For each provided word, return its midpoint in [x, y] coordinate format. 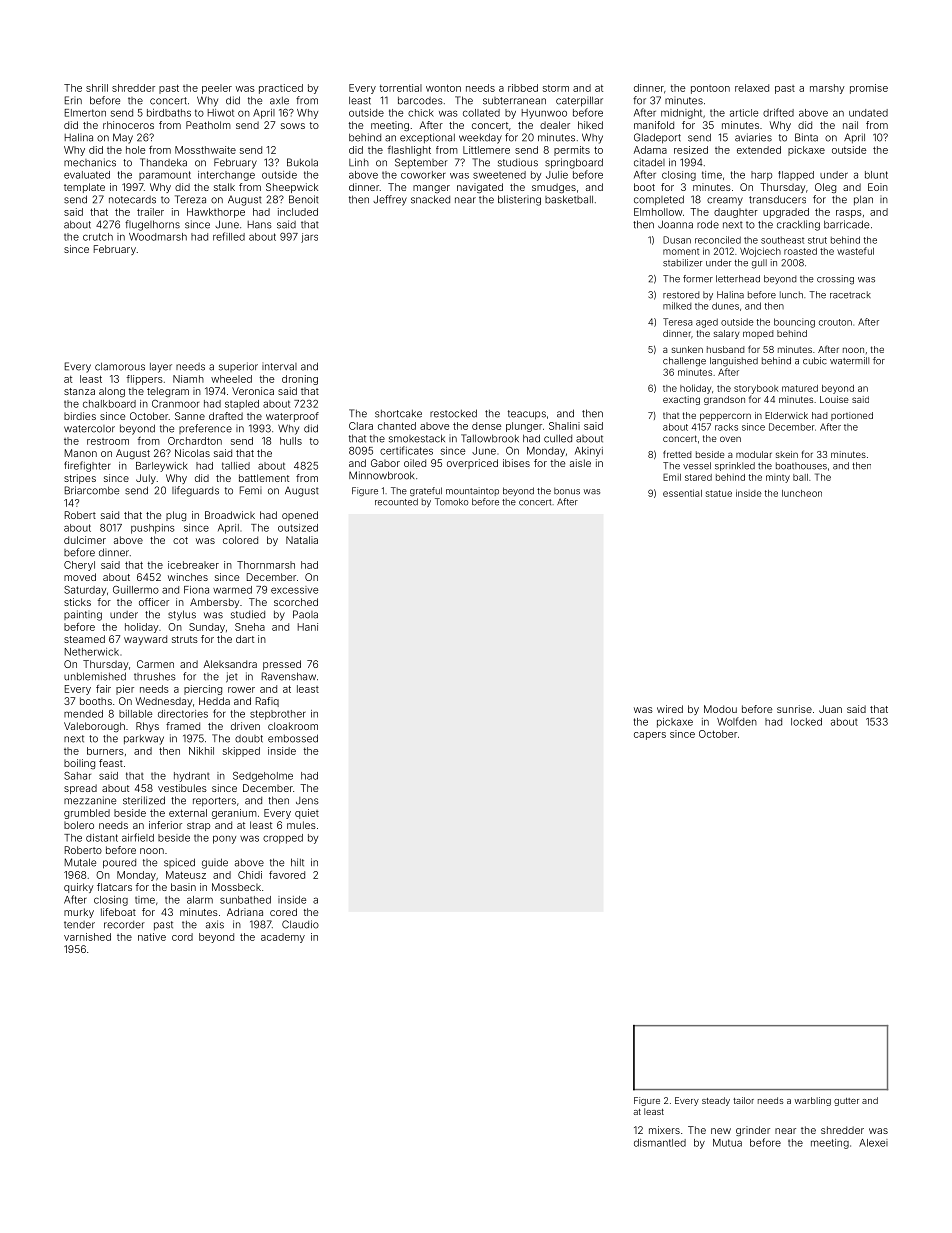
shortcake [398, 414]
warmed [232, 590]
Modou [720, 709]
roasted [800, 251]
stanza [79, 391]
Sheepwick [292, 188]
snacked [430, 199]
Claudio [300, 924]
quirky [79, 888]
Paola [305, 614]
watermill [849, 361]
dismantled [660, 1143]
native [152, 937]
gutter [846, 1102]
